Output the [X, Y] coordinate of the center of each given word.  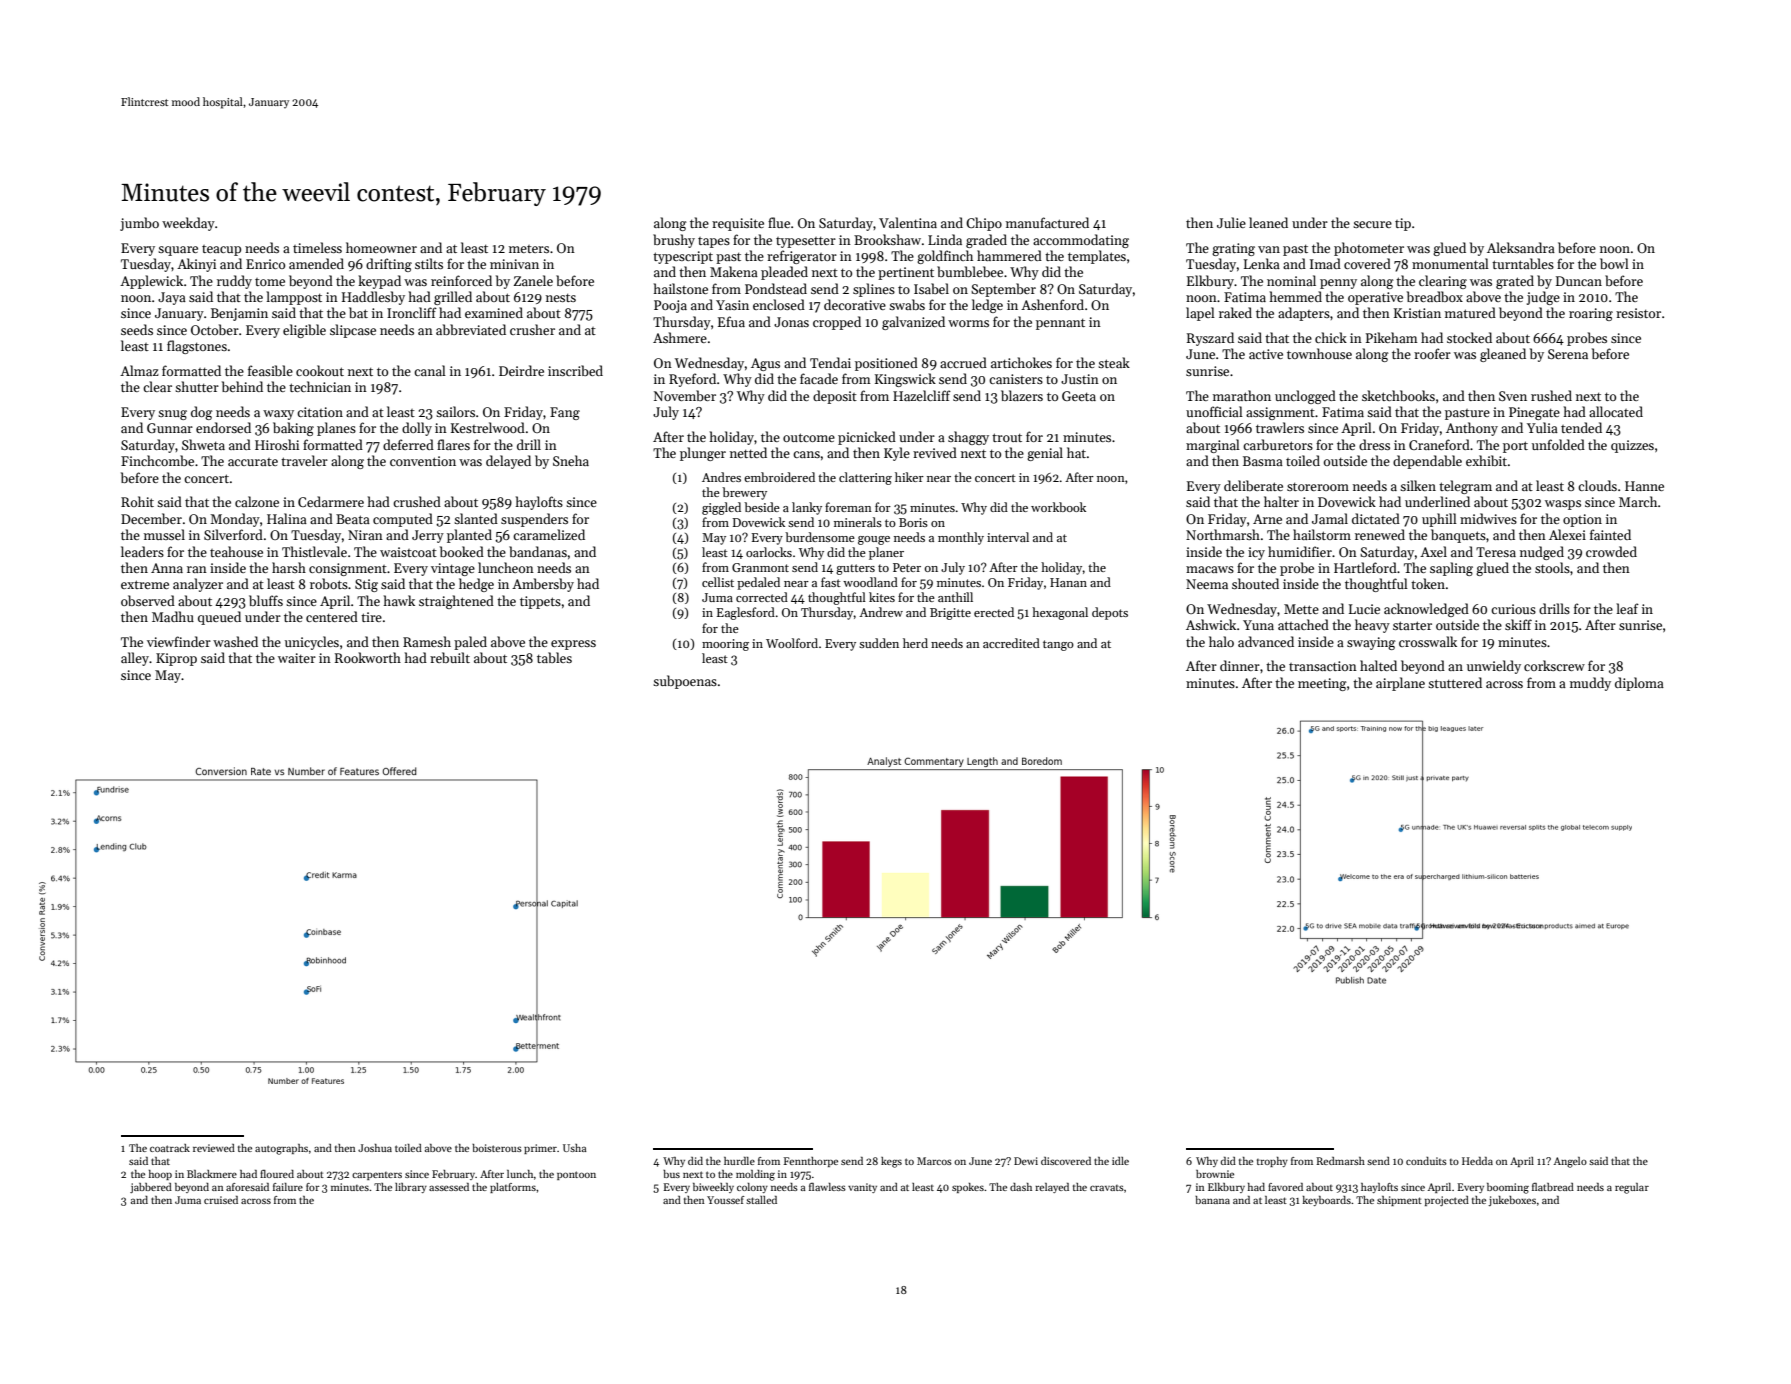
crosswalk [1428, 641]
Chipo [984, 224]
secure [1372, 224]
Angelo [1570, 1162]
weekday [188, 224]
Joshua [375, 1148]
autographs [281, 1149]
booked [462, 551]
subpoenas [685, 682]
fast [831, 582]
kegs [891, 1162]
